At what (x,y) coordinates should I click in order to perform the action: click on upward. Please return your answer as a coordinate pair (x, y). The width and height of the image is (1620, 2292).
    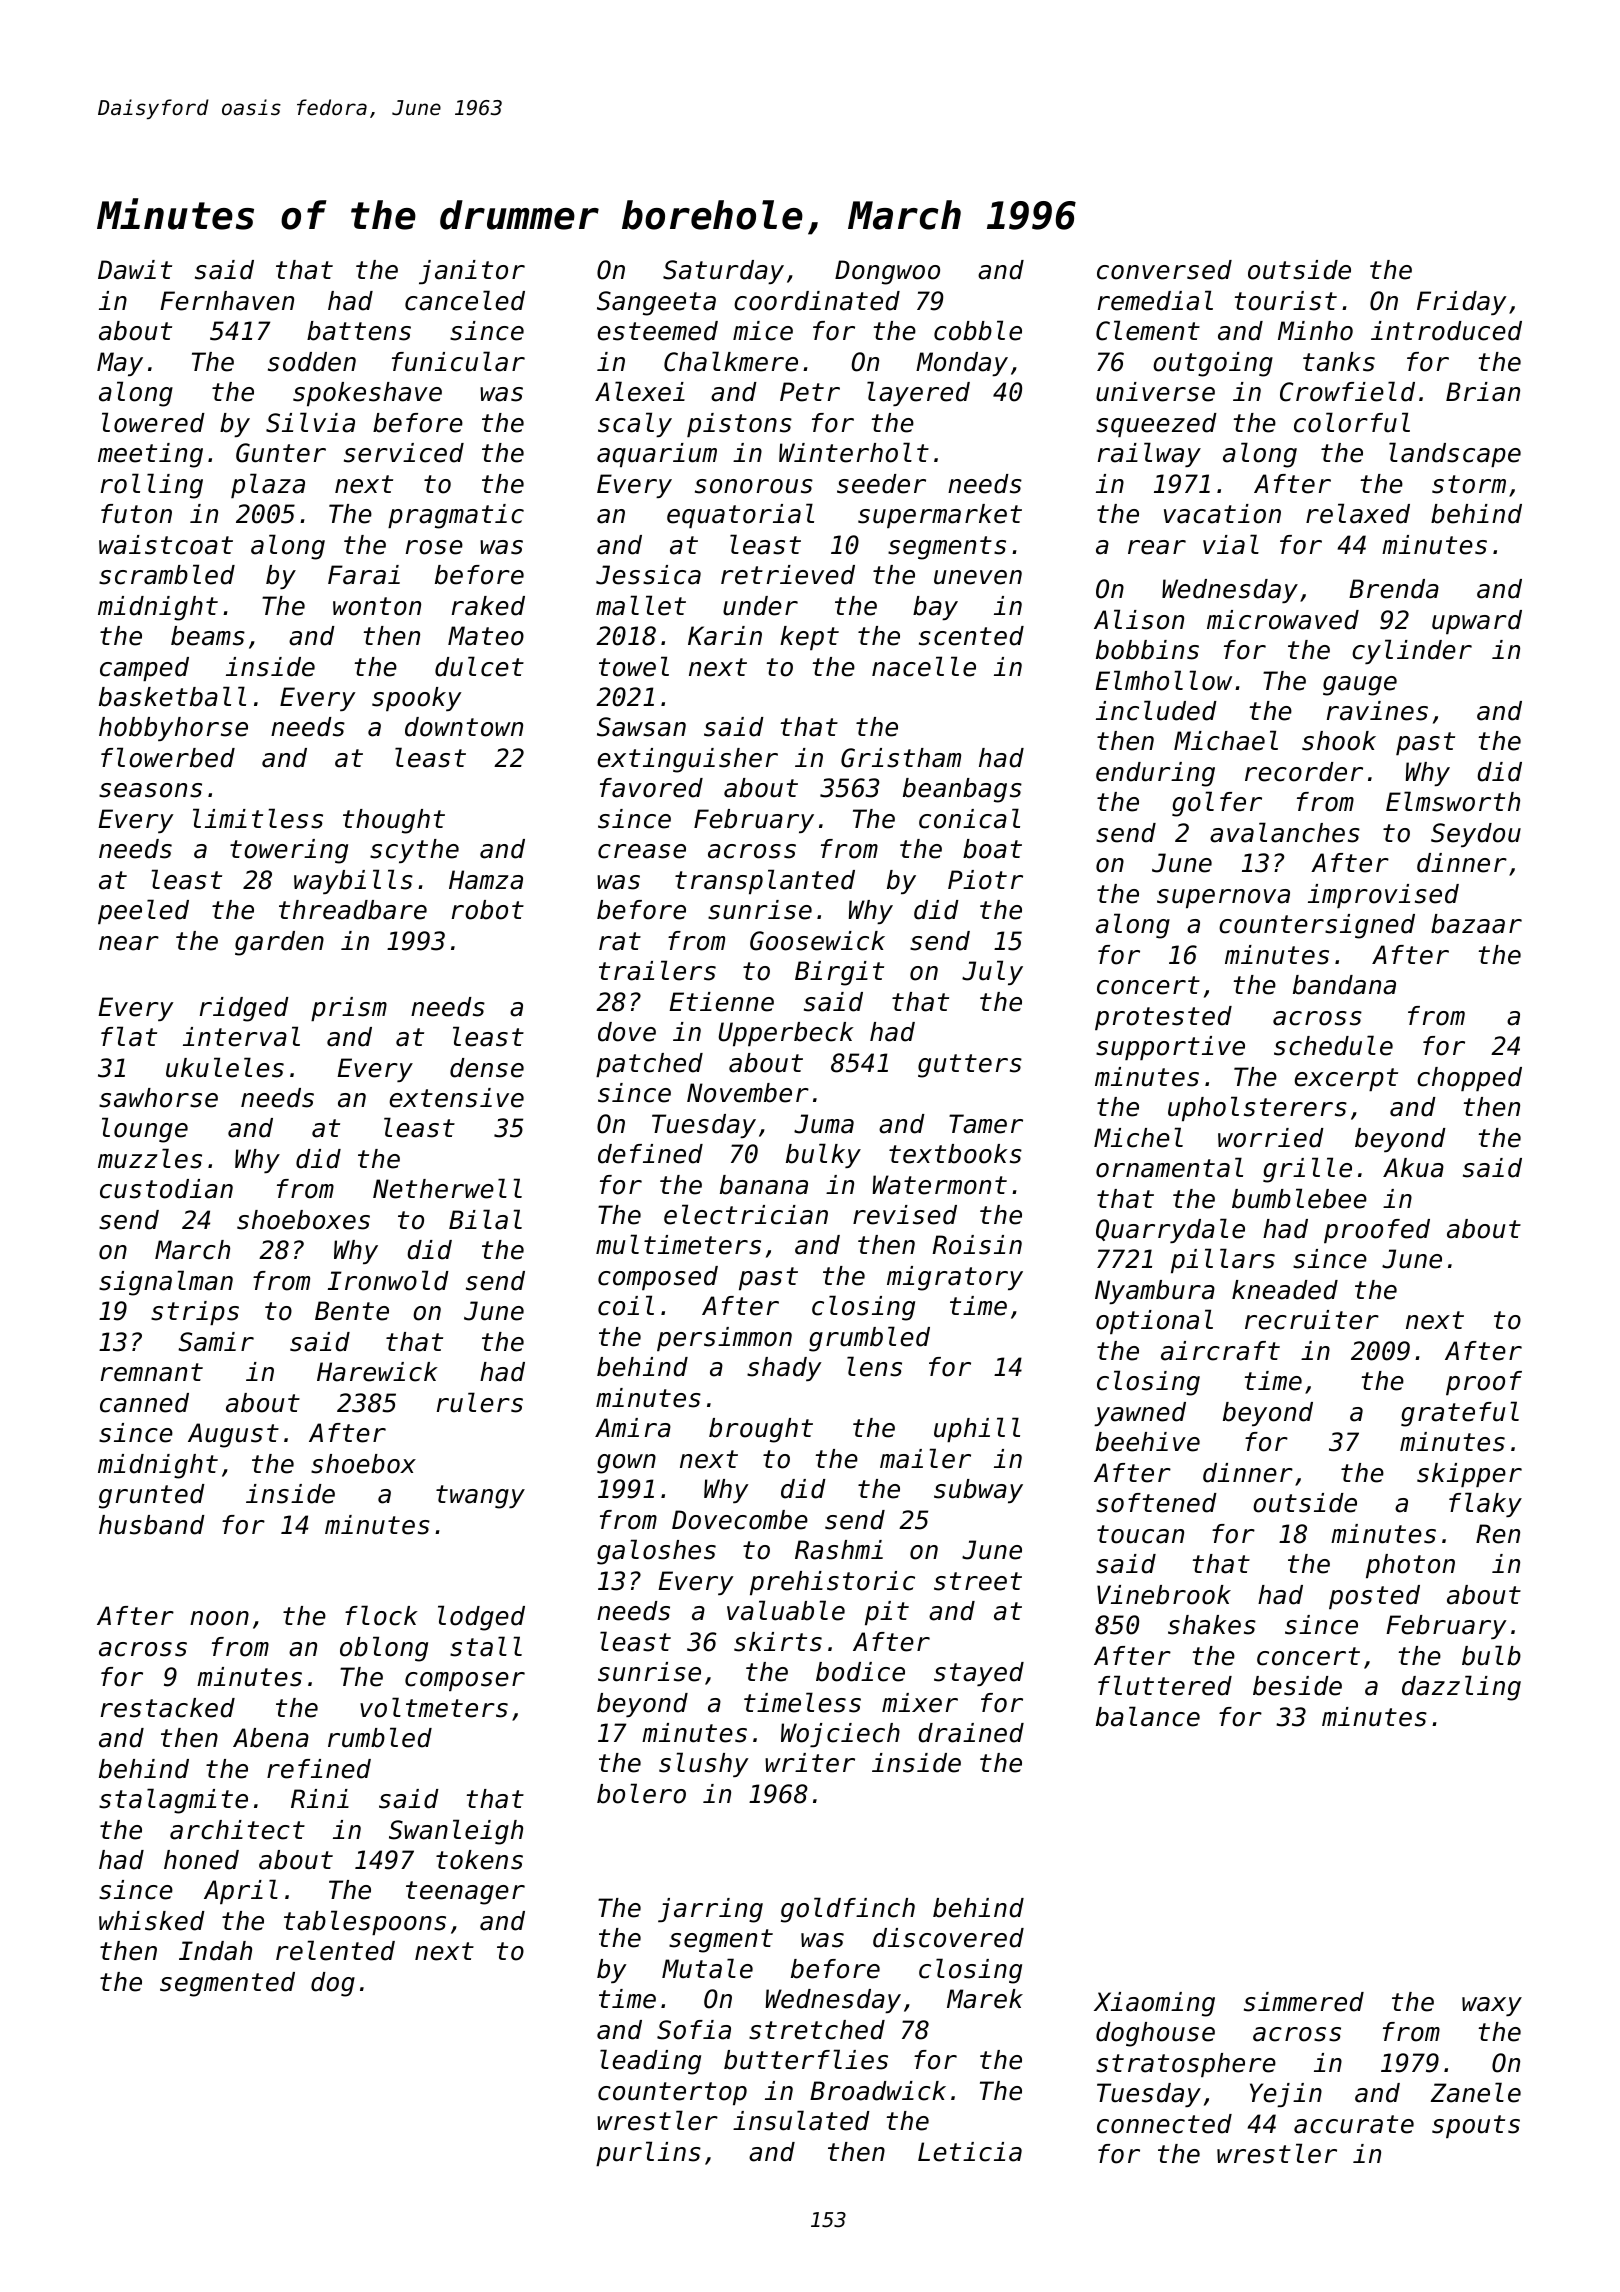
    Looking at the image, I should click on (1477, 622).
